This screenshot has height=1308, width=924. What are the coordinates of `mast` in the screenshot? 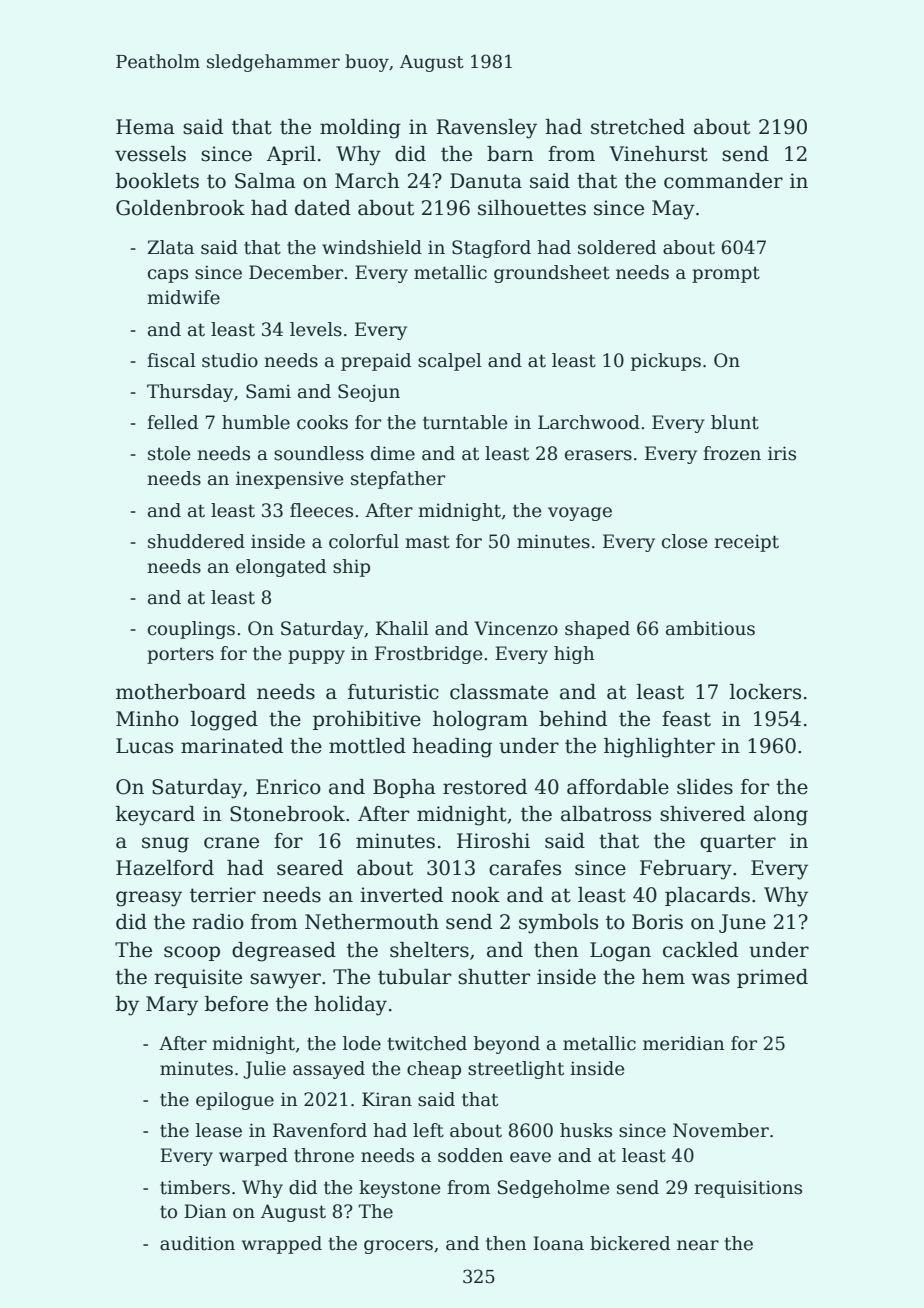 It's located at (427, 542).
